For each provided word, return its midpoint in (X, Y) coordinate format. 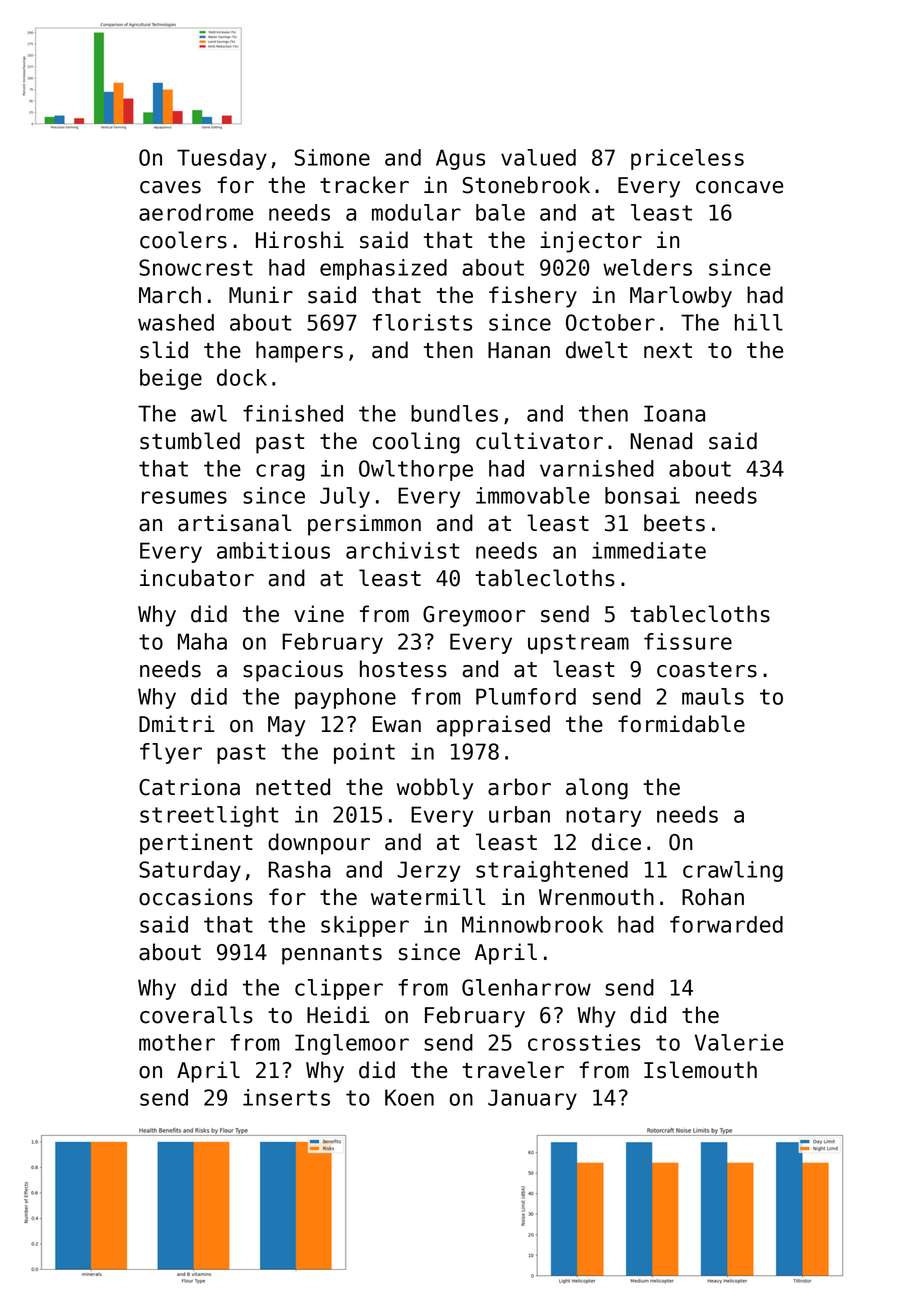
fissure (688, 641)
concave (739, 187)
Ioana (674, 413)
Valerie (739, 1042)
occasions (196, 897)
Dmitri (177, 723)
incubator (197, 578)
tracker (364, 185)
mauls (713, 696)
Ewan (397, 724)
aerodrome (196, 212)
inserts (286, 1097)
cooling (416, 443)
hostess (403, 669)
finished (293, 413)
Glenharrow (526, 987)
